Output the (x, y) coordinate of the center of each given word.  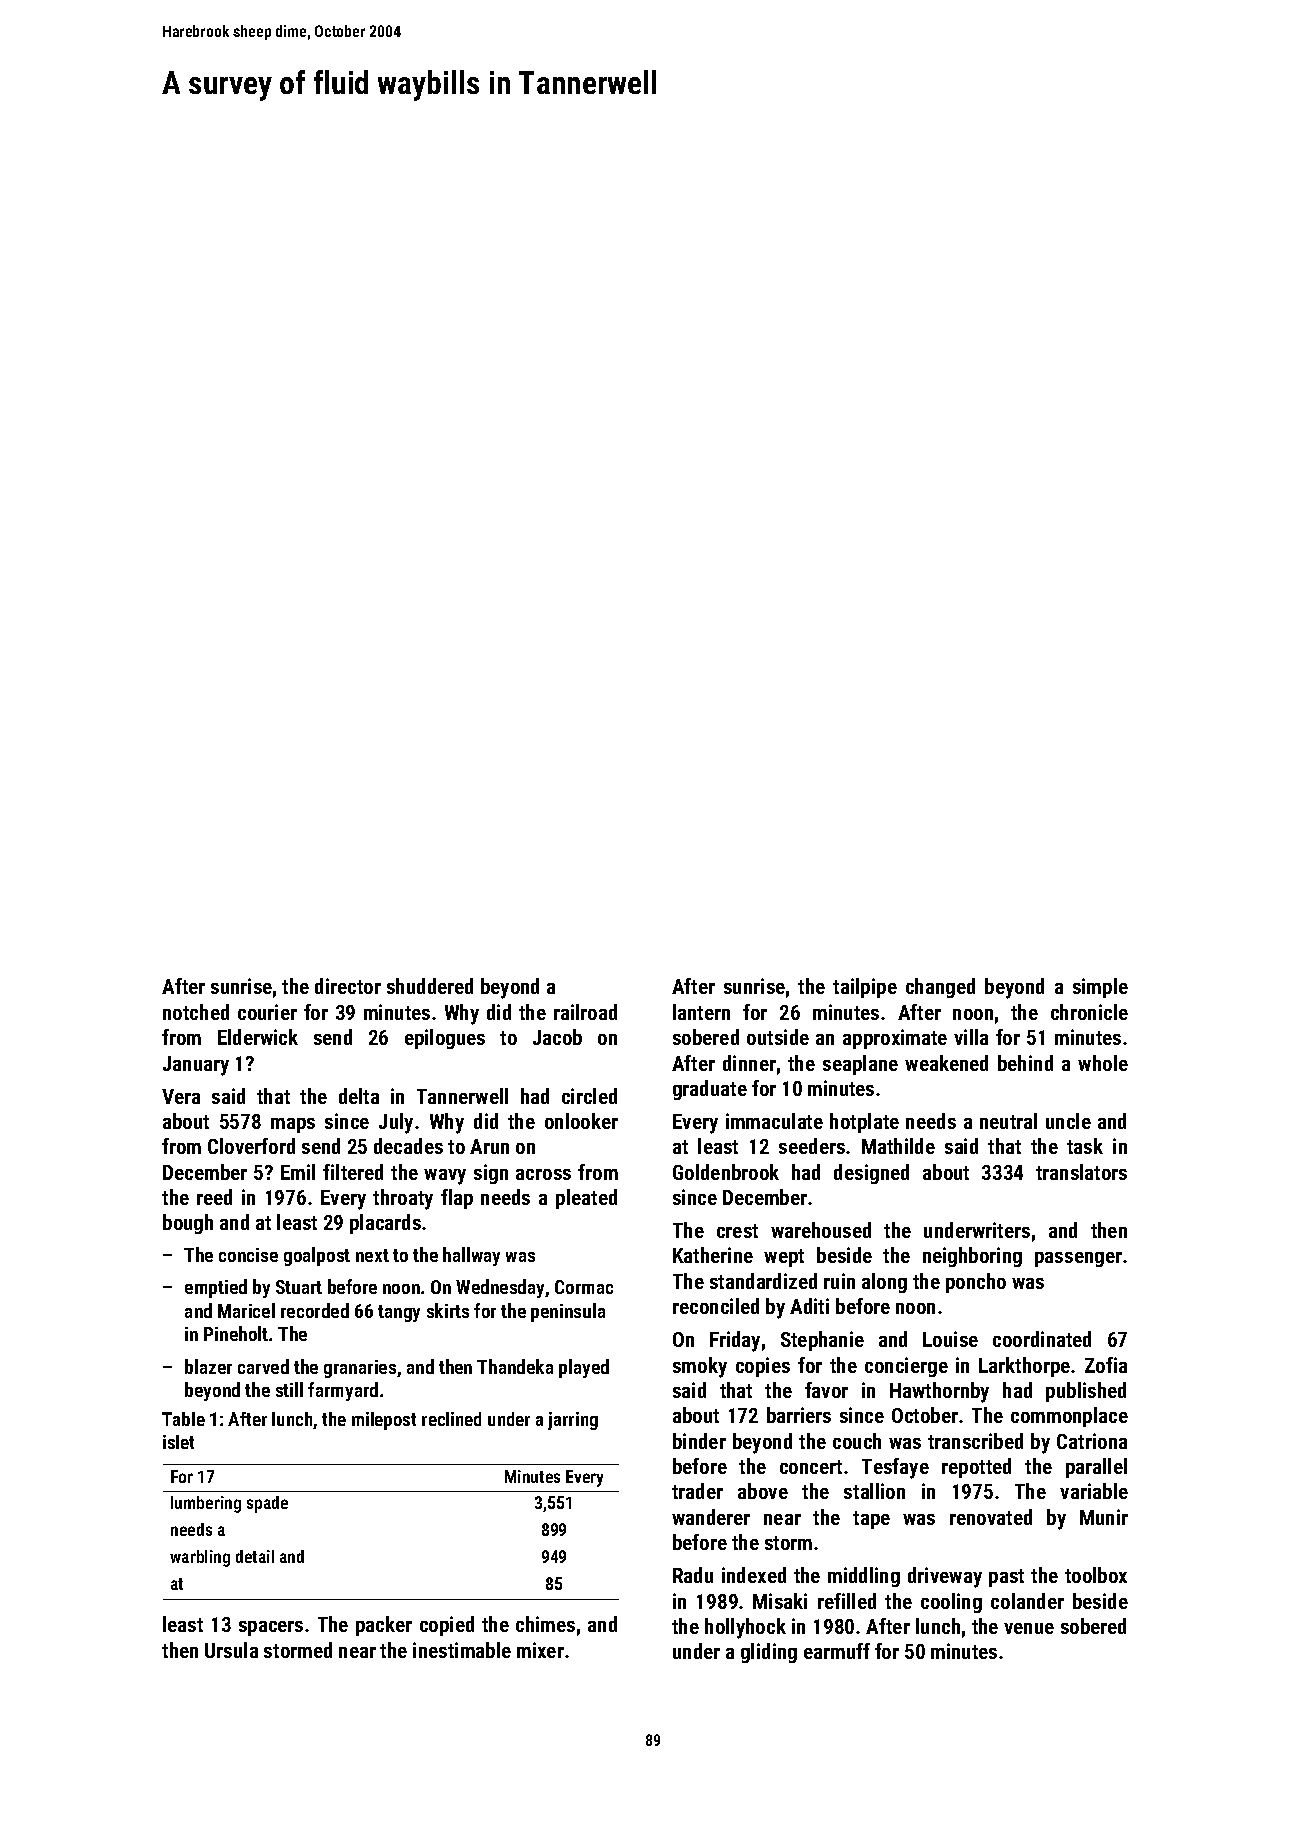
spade (267, 1504)
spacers (271, 1628)
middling (864, 1577)
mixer (540, 1650)
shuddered (430, 986)
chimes (545, 1624)
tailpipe (865, 988)
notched (196, 1012)
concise (248, 1255)
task (1085, 1146)
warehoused (821, 1230)
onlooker (581, 1121)
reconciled (716, 1306)
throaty (403, 1199)
